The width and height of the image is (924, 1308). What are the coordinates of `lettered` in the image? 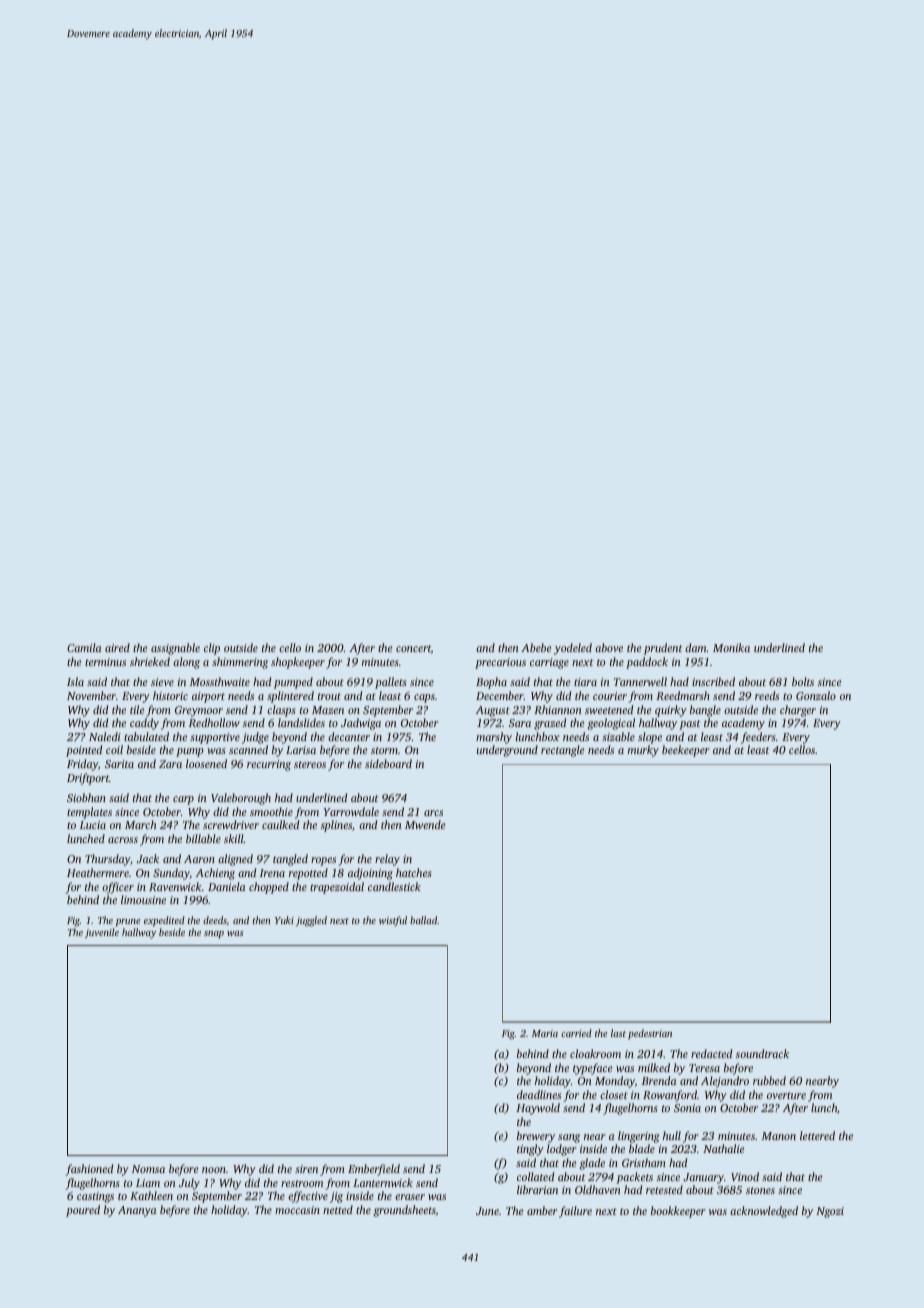 It's located at (817, 1135).
